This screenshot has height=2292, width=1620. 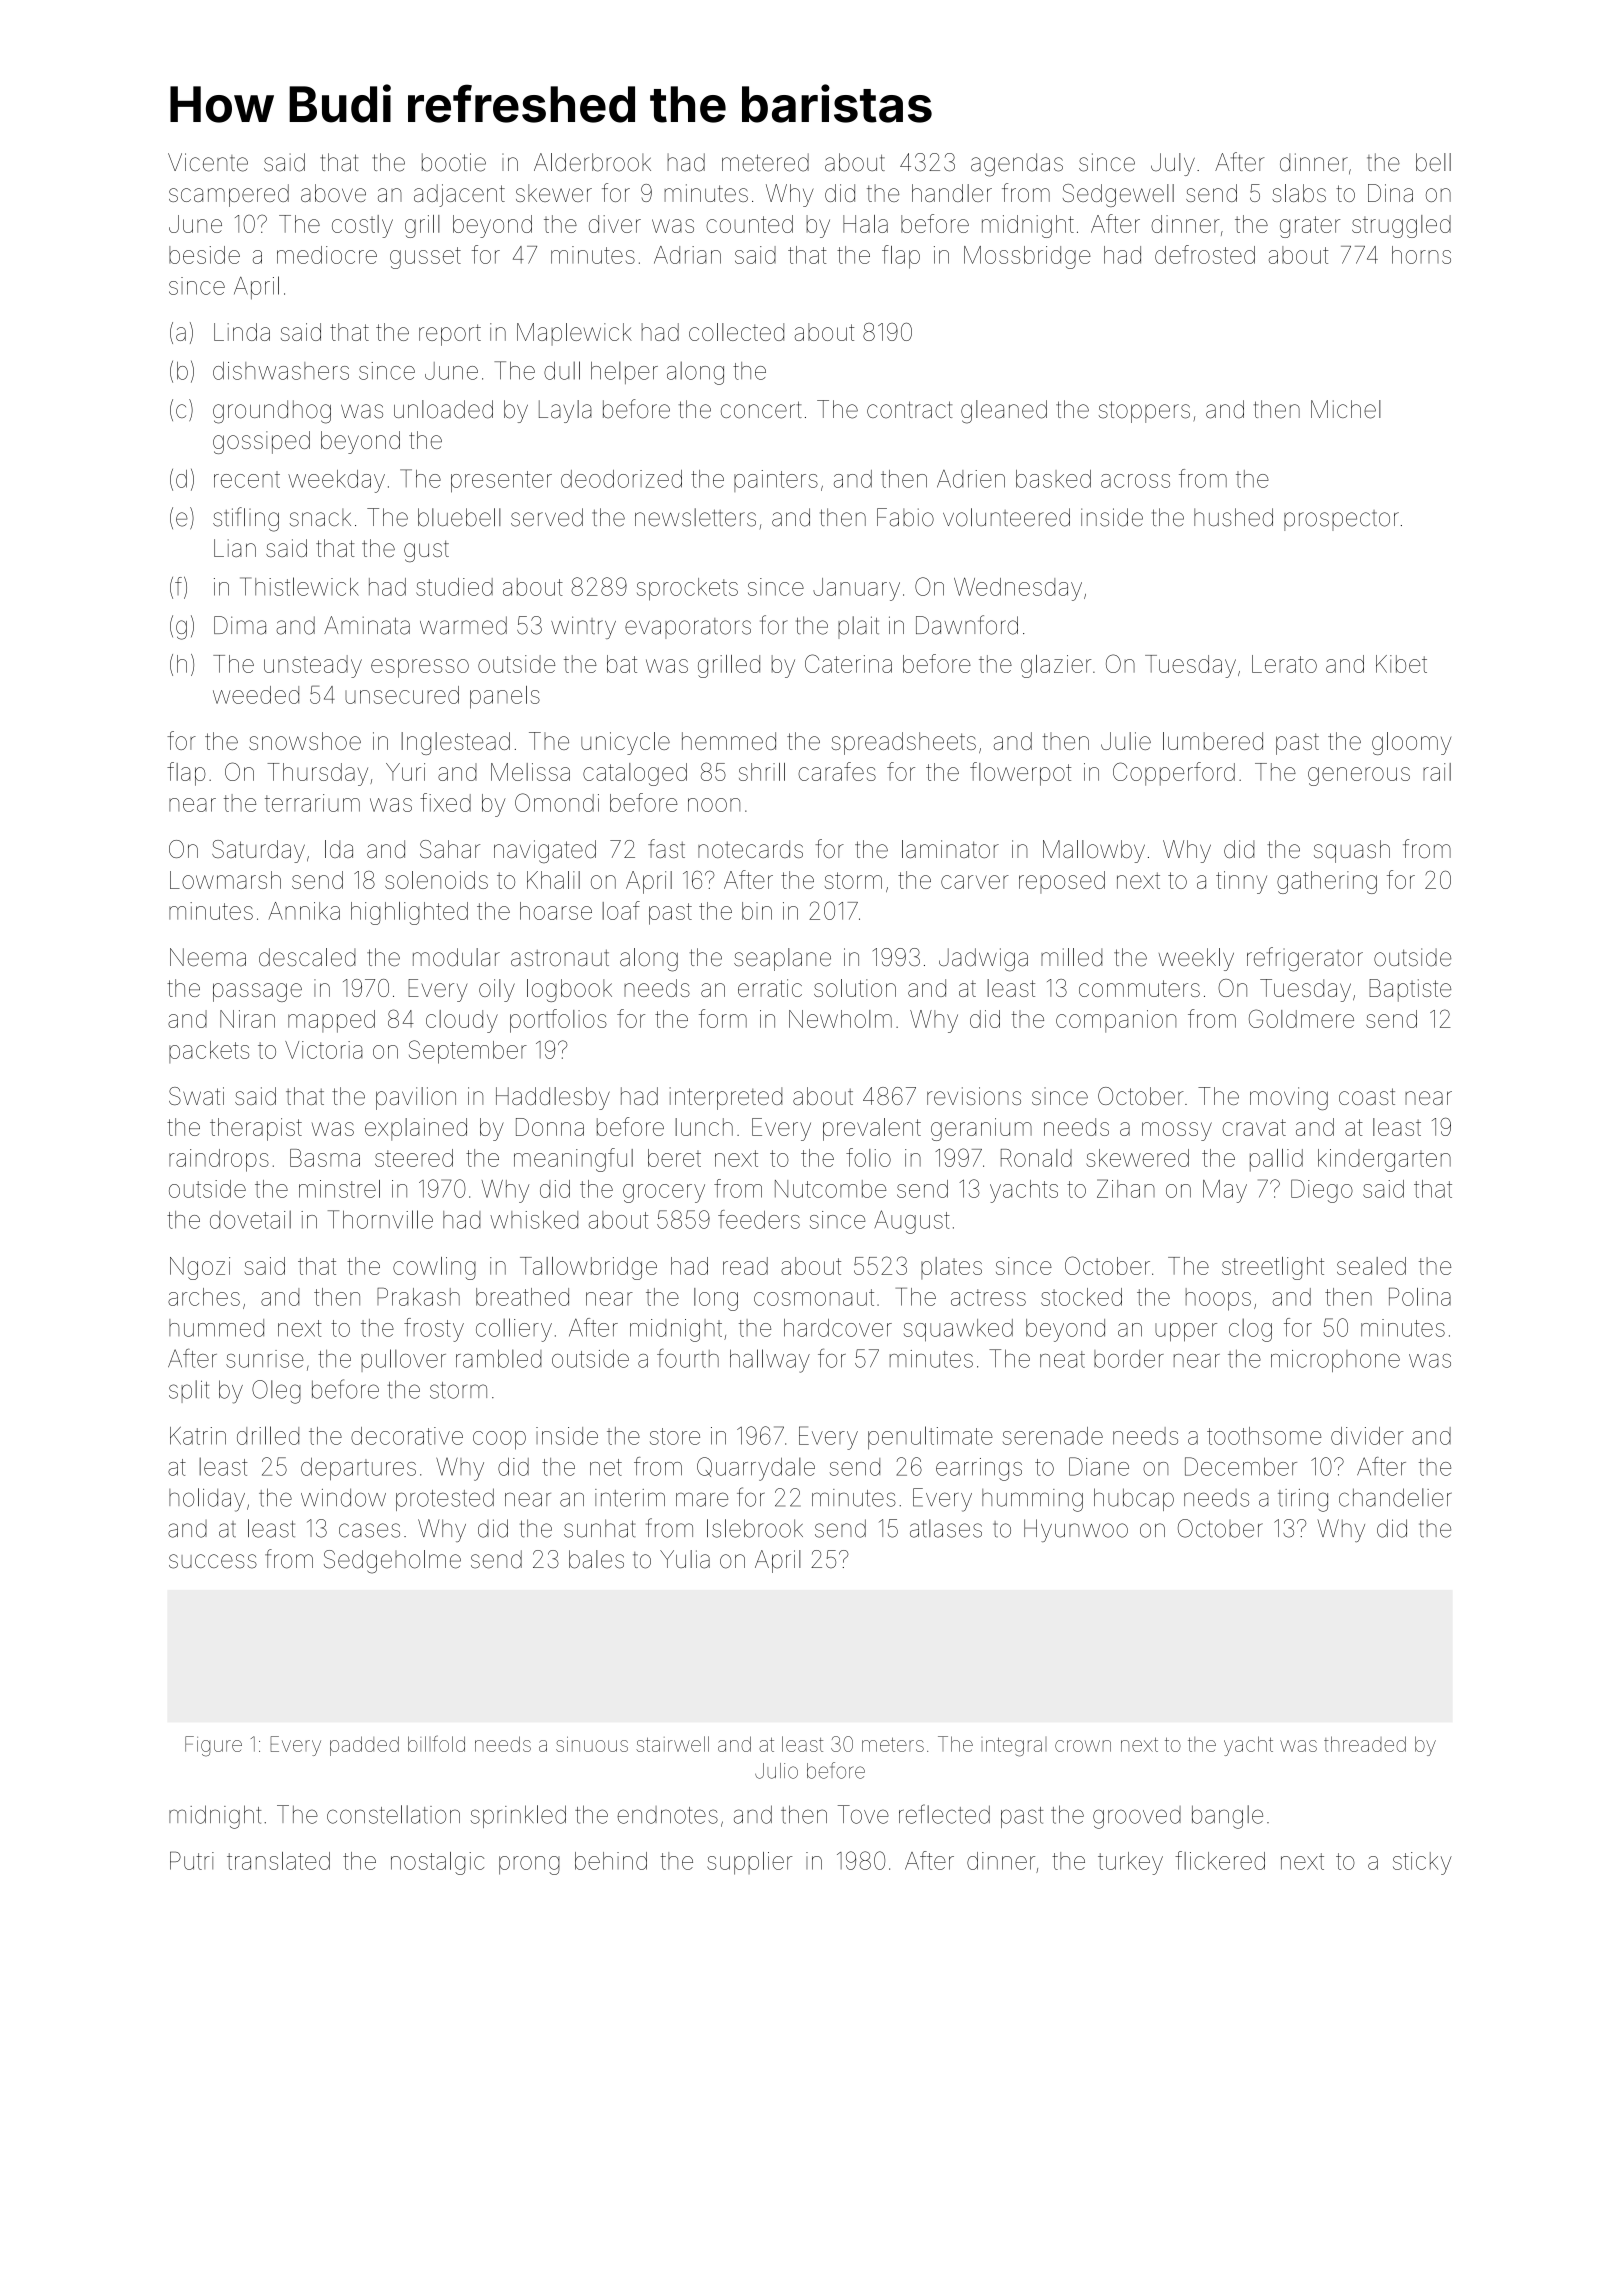 I want to click on bootie, so click(x=454, y=162).
